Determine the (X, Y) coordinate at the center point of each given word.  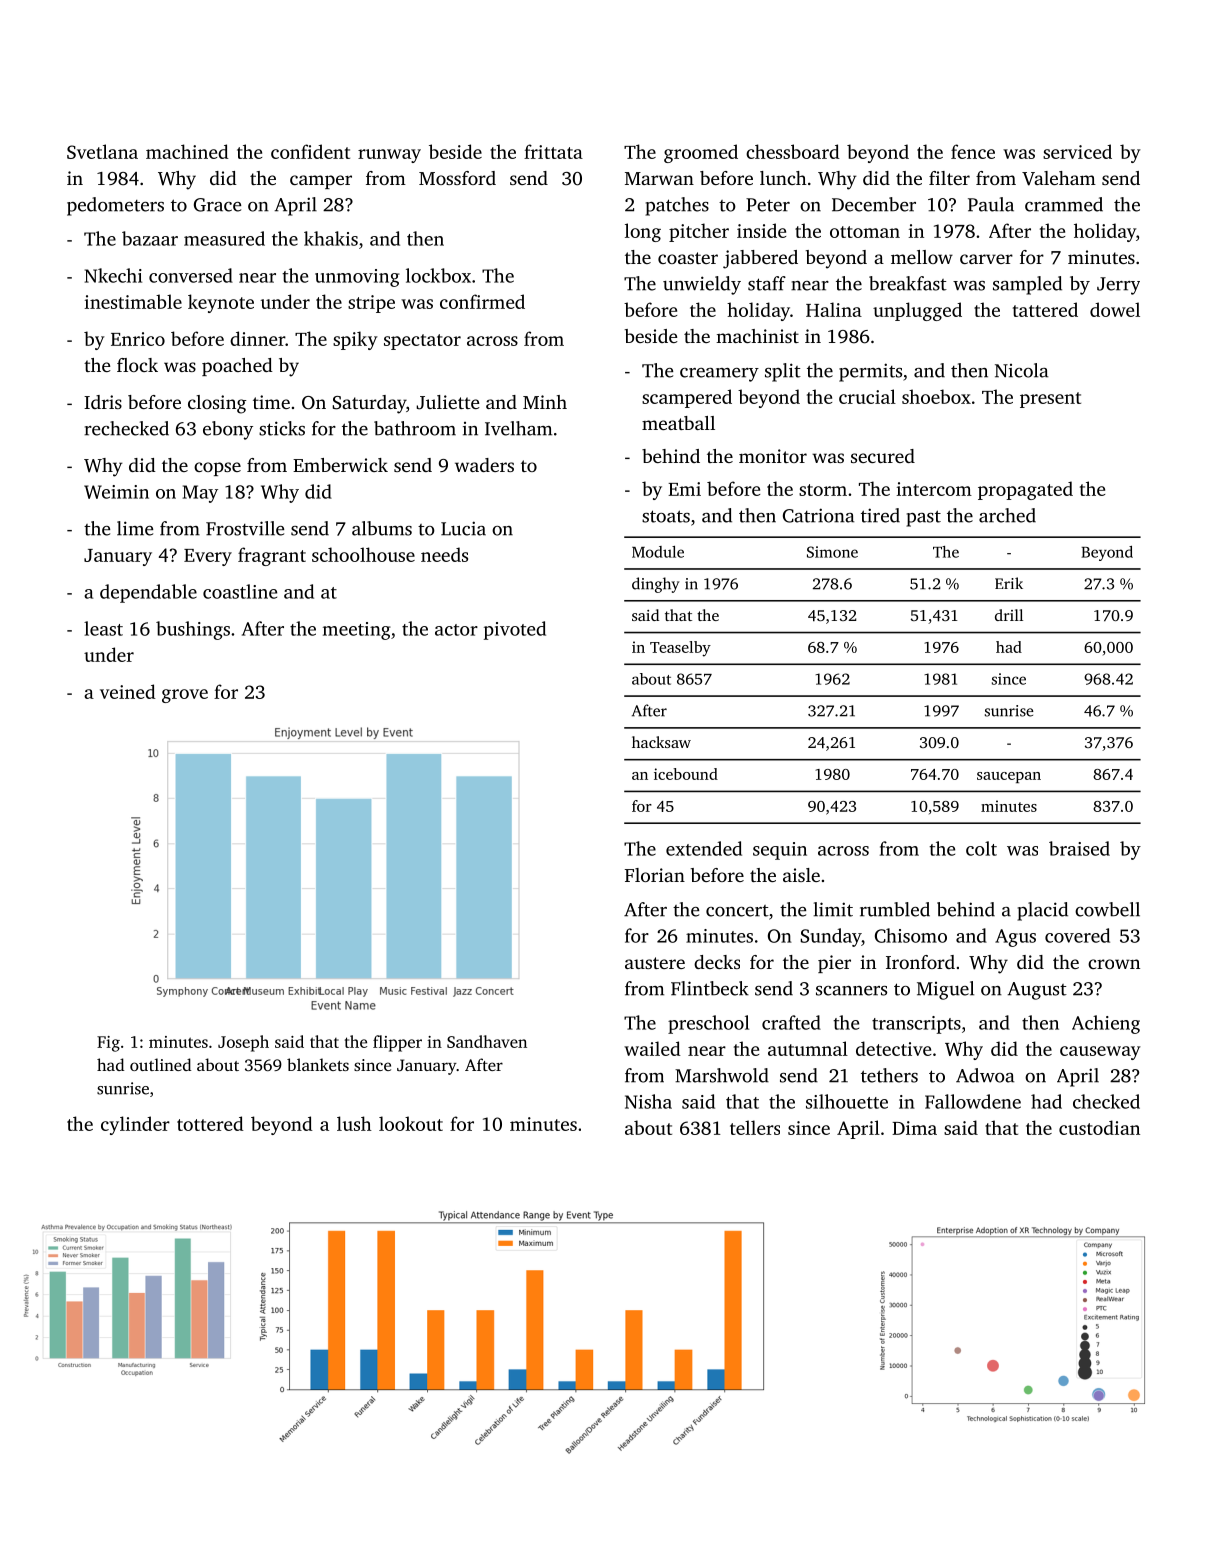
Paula (991, 204)
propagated (1025, 490)
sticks (282, 428)
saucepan (1009, 777)
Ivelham (518, 428)
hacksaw (661, 742)
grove (185, 696)
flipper (397, 1043)
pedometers (115, 206)
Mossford (457, 178)
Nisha (648, 1101)
